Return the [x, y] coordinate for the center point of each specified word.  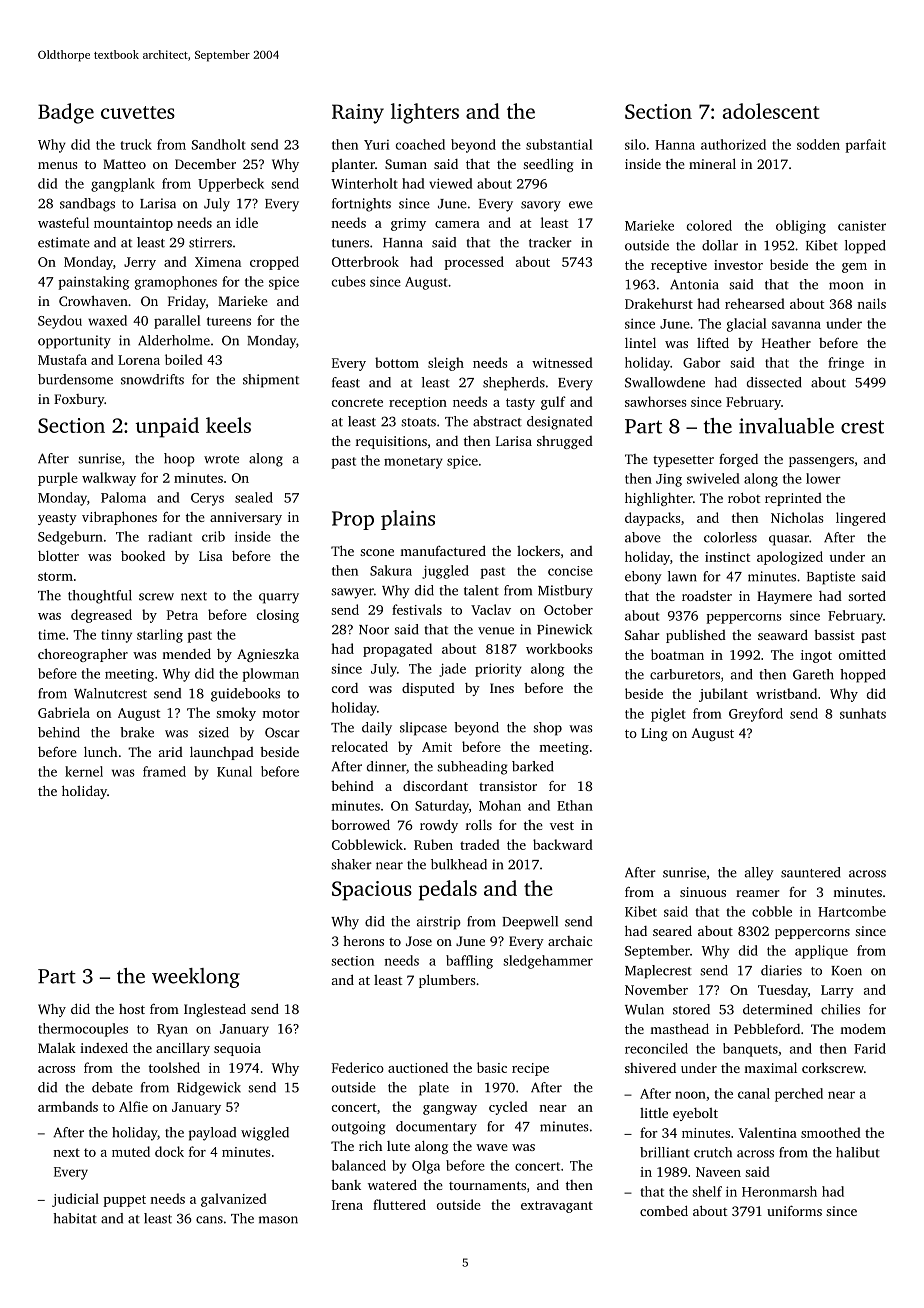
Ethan [575, 805]
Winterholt [364, 183]
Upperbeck [231, 185]
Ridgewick [209, 1089]
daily [377, 729]
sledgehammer [548, 962]
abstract [497, 421]
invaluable [786, 426]
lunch [100, 752]
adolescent [771, 111]
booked [143, 555]
